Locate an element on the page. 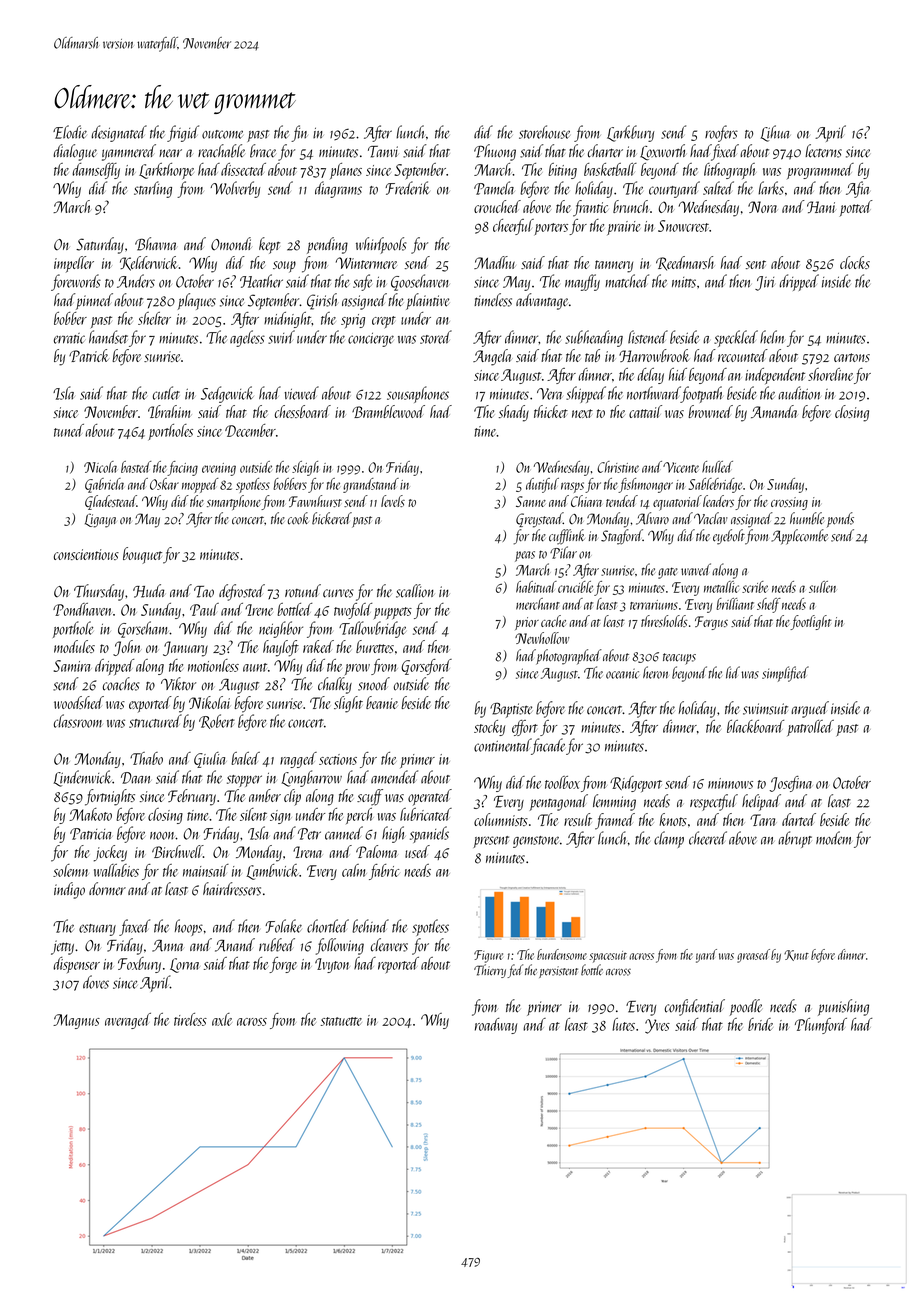 The height and width of the page is (1308, 924). behind is located at coordinates (370, 926).
